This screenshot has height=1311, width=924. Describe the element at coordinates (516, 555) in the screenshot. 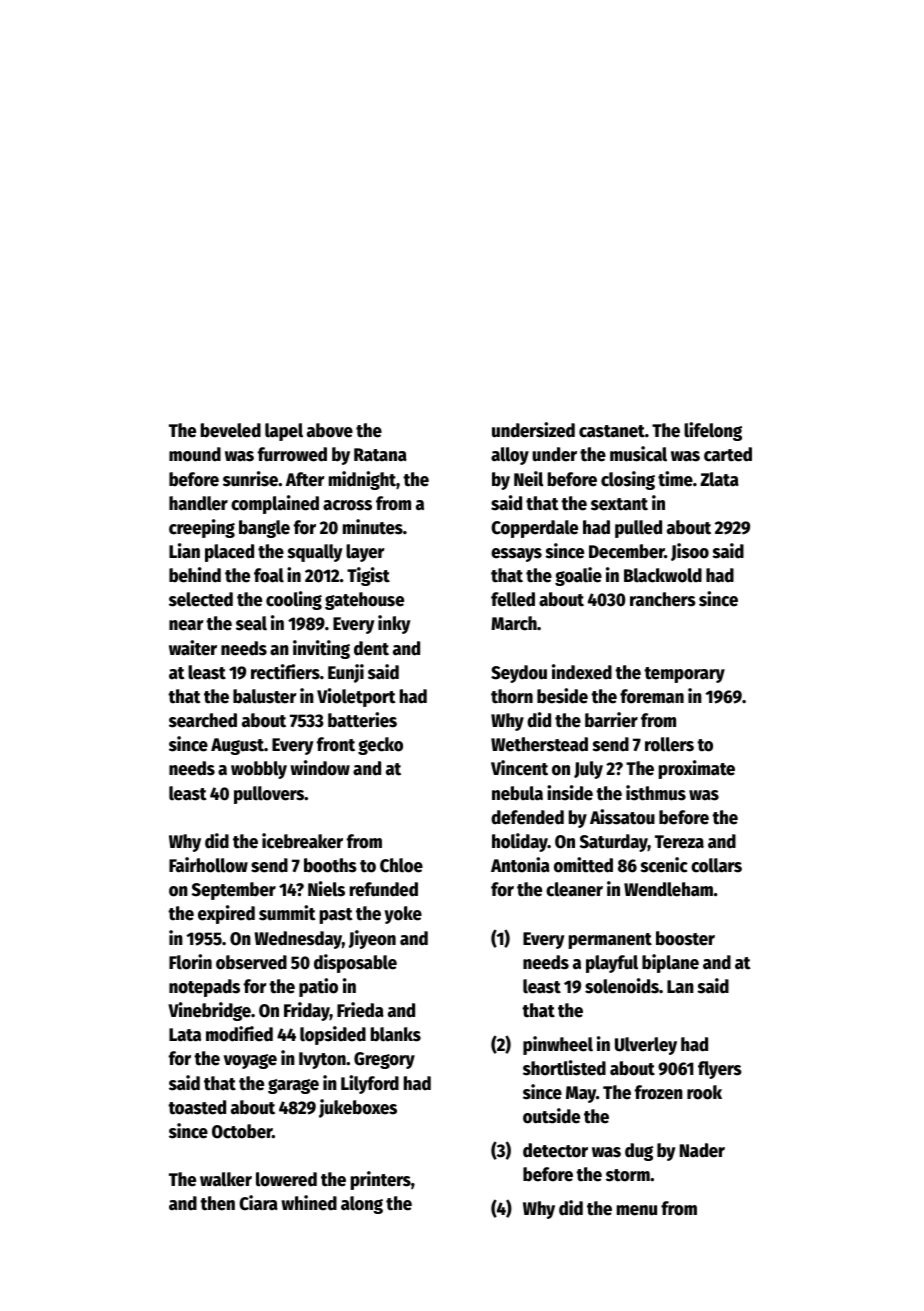

I see `essays` at that location.
